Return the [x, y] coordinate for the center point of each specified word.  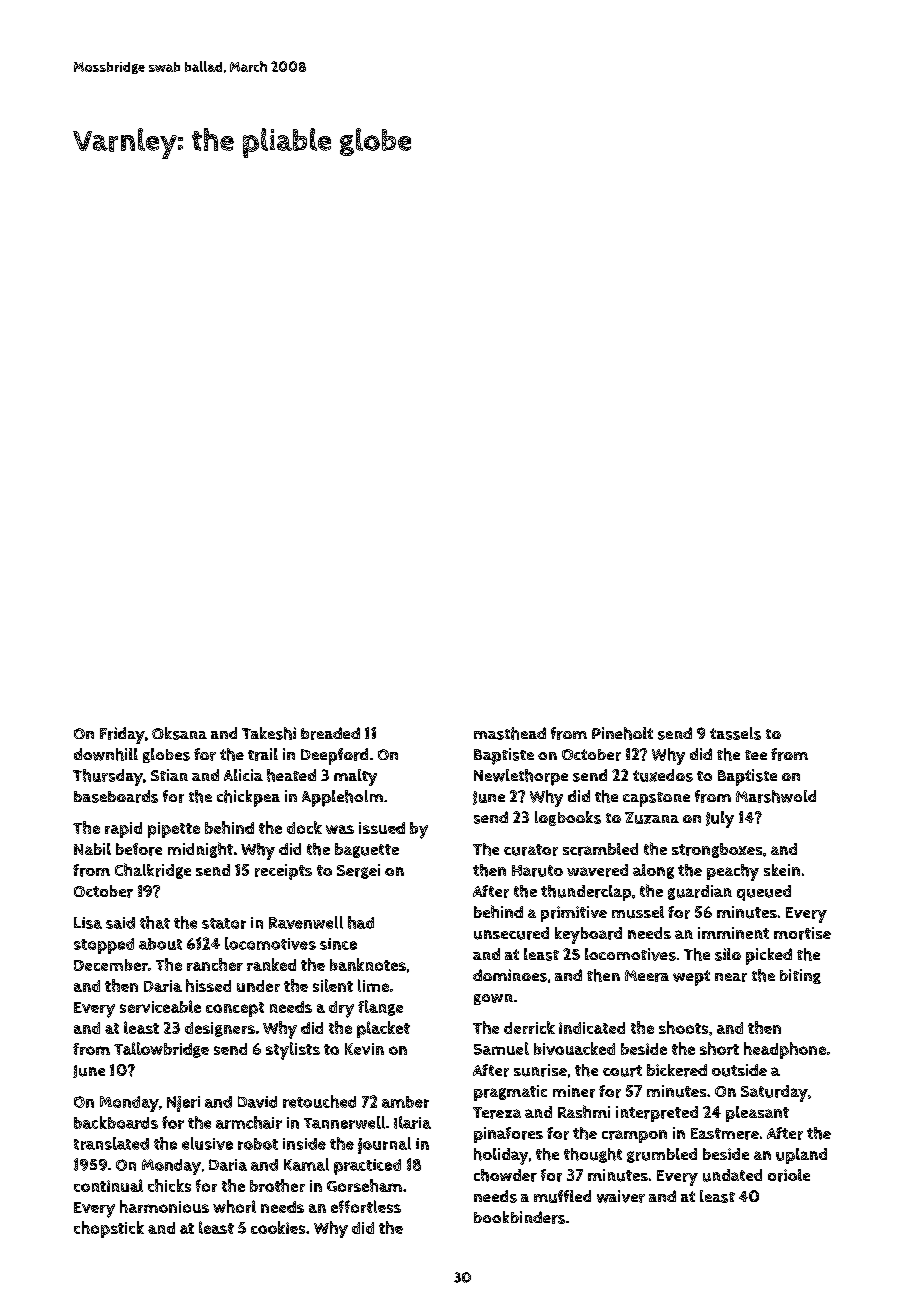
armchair [249, 1122]
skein [782, 870]
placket [383, 1029]
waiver [621, 1196]
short [719, 1048]
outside [739, 1070]
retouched [319, 1101]
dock [304, 827]
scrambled [600, 849]
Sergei [358, 871]
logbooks [568, 818]
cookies [278, 1227]
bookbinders [519, 1217]
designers [220, 1029]
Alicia [243, 775]
